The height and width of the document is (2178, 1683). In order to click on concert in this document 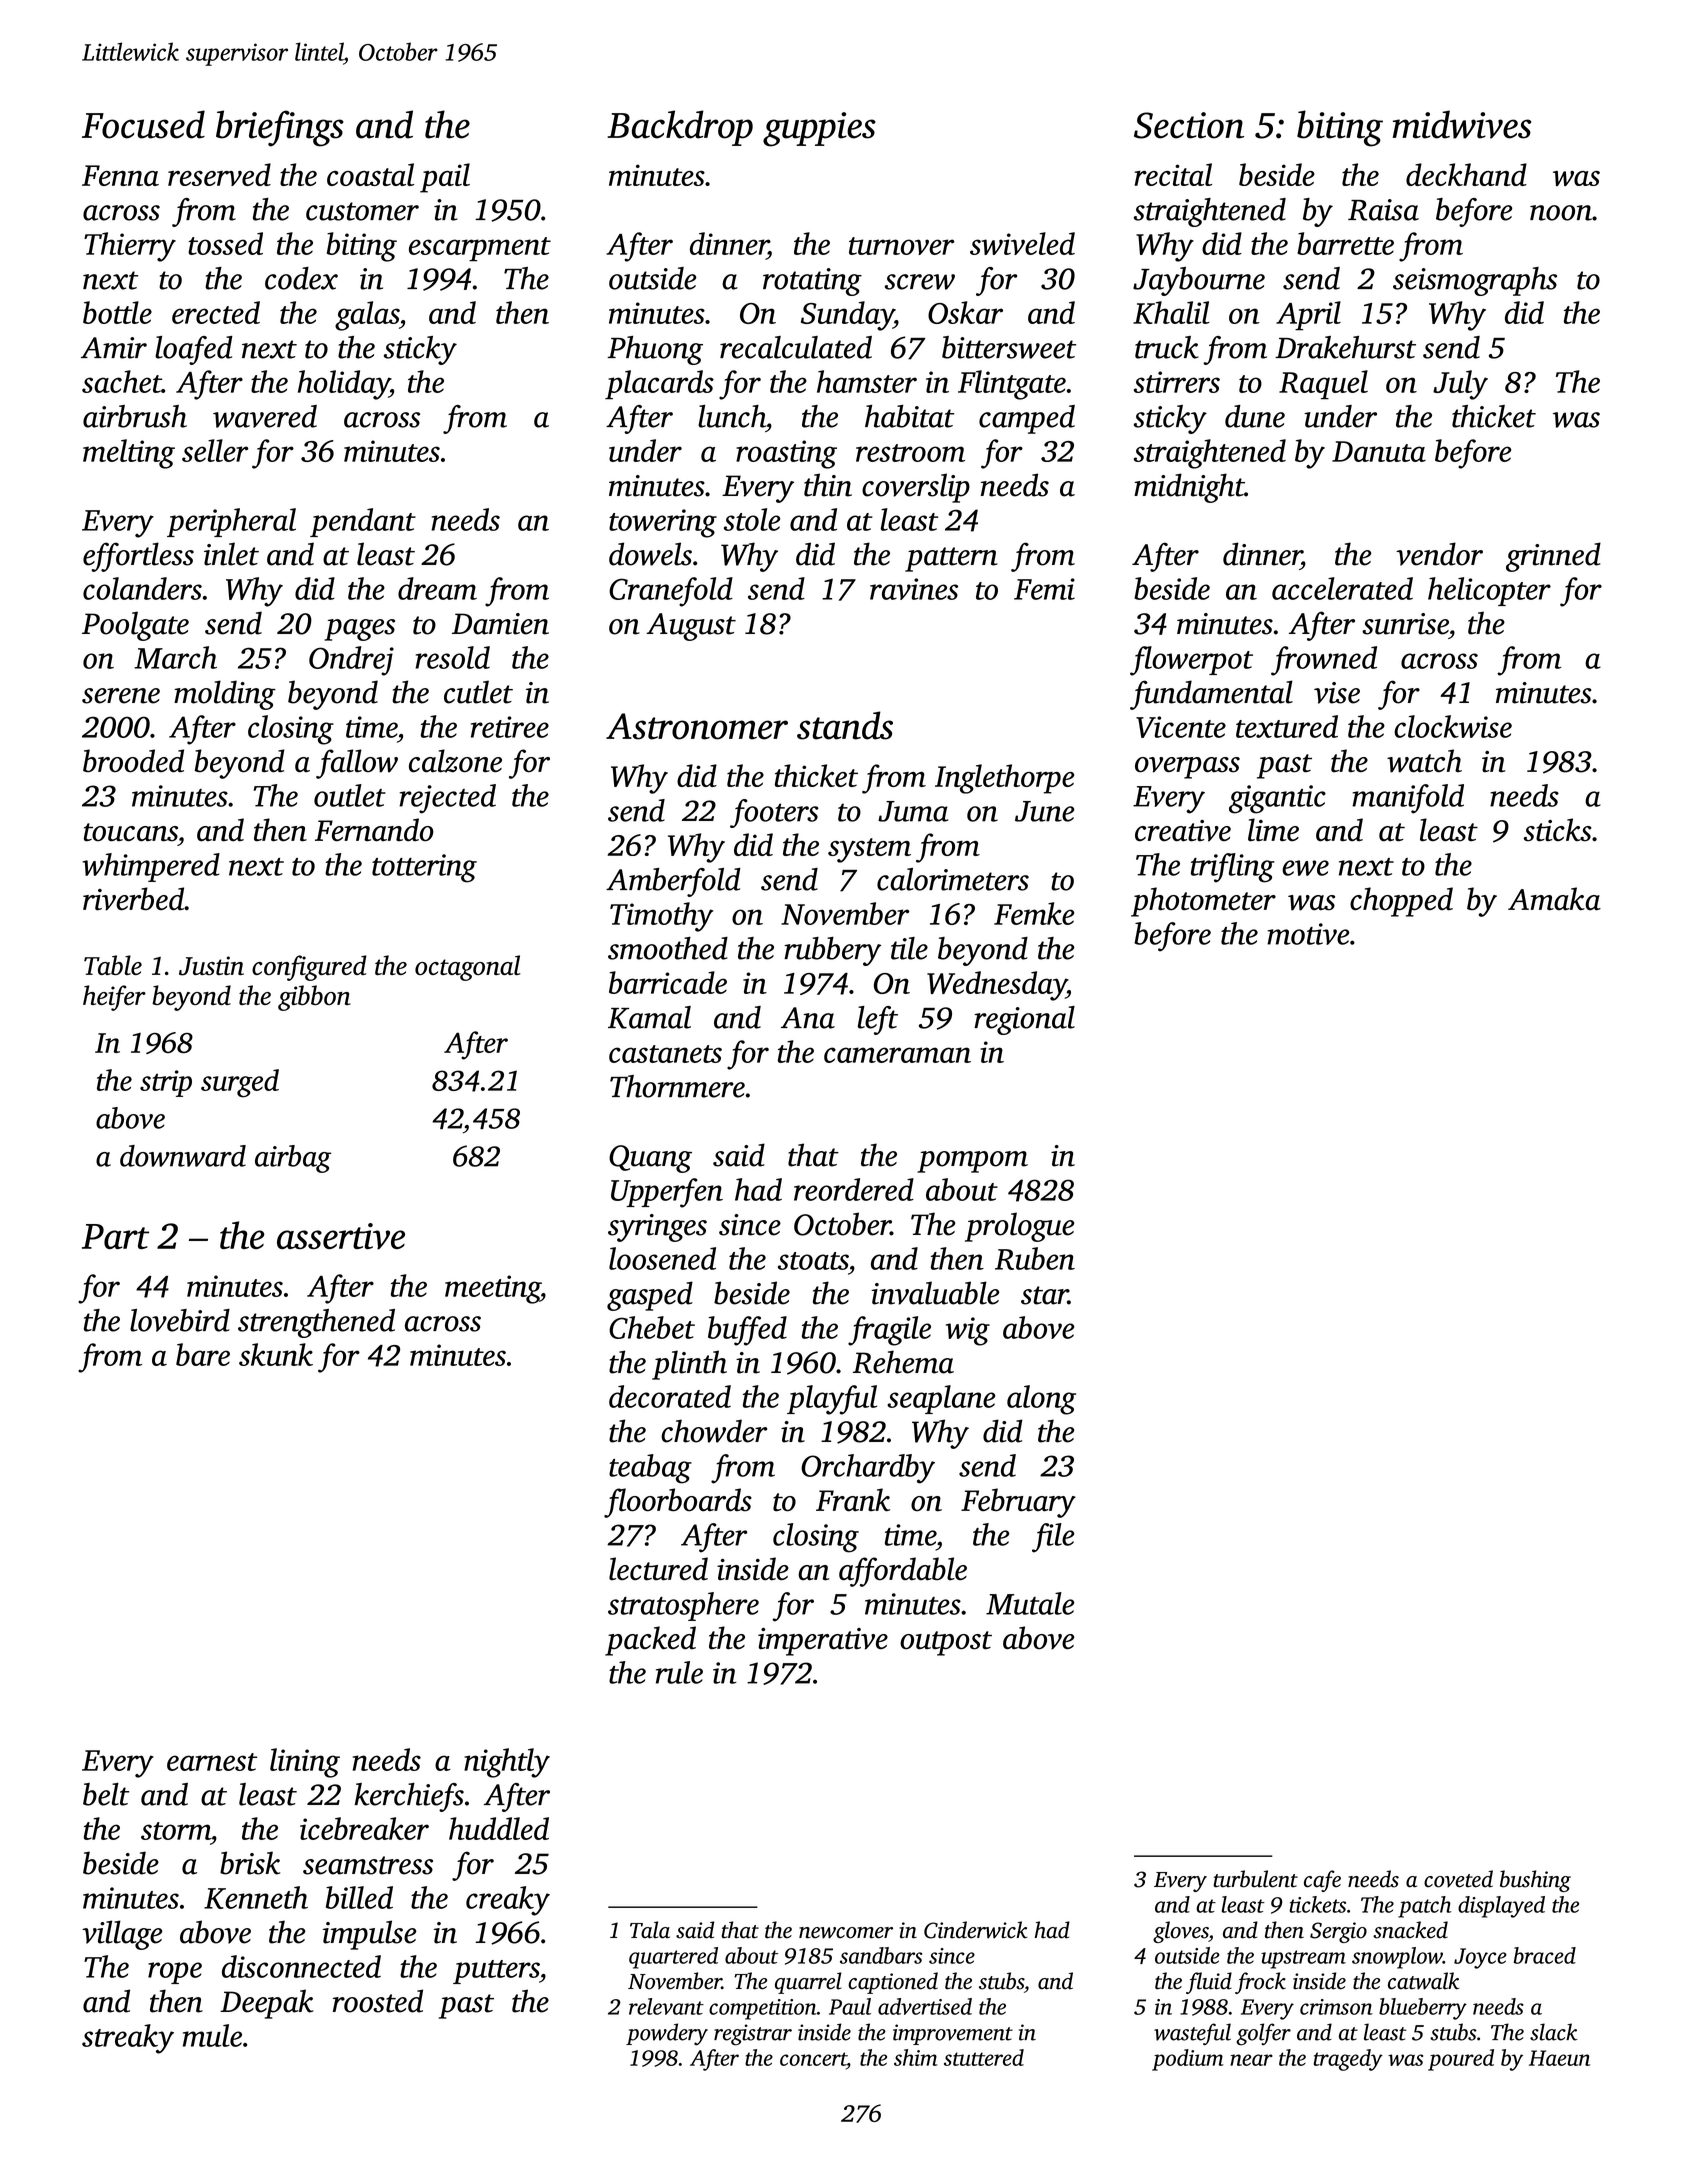, I will do `click(813, 2059)`.
